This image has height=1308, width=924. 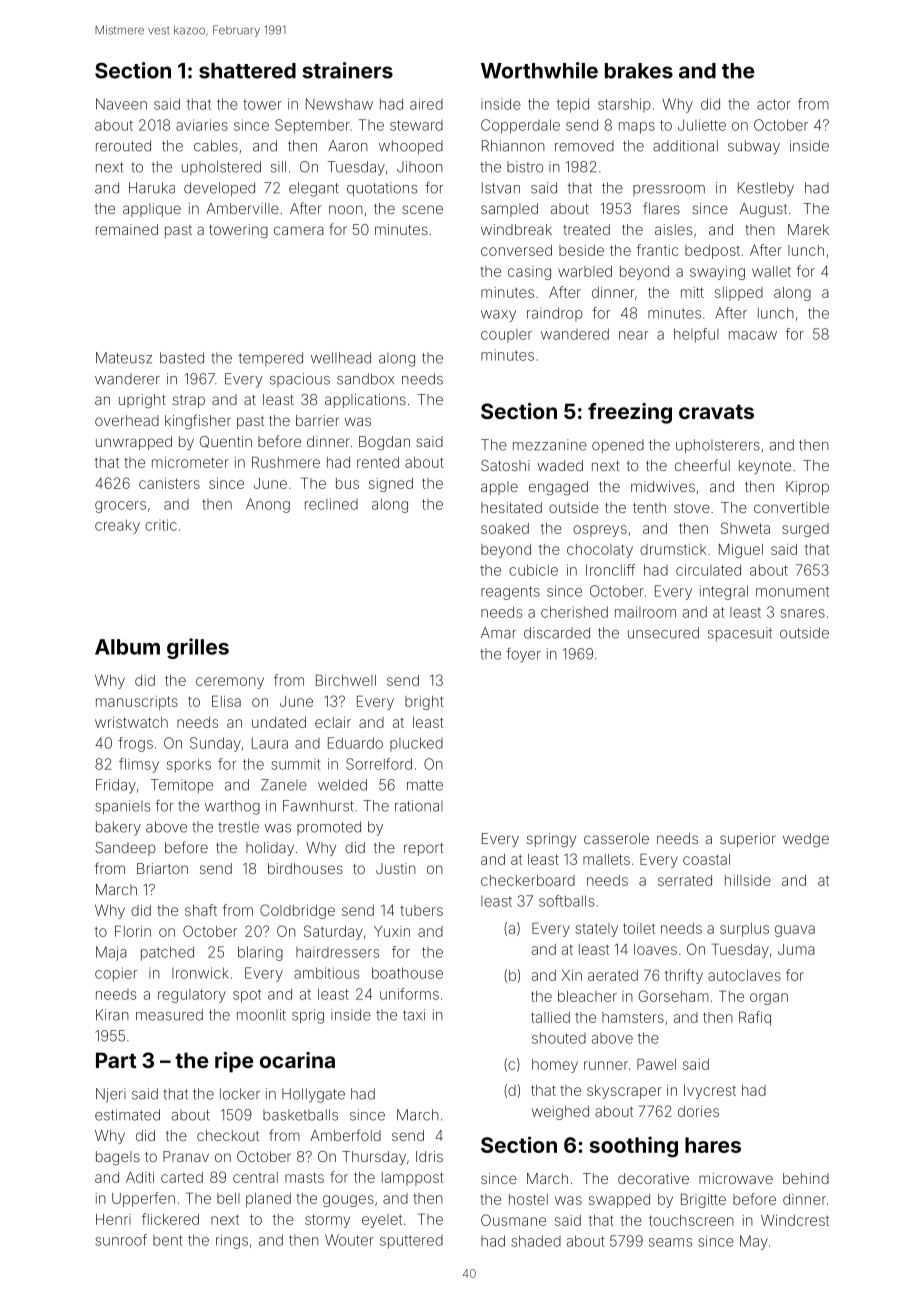 I want to click on Windcrest, so click(x=795, y=1220).
